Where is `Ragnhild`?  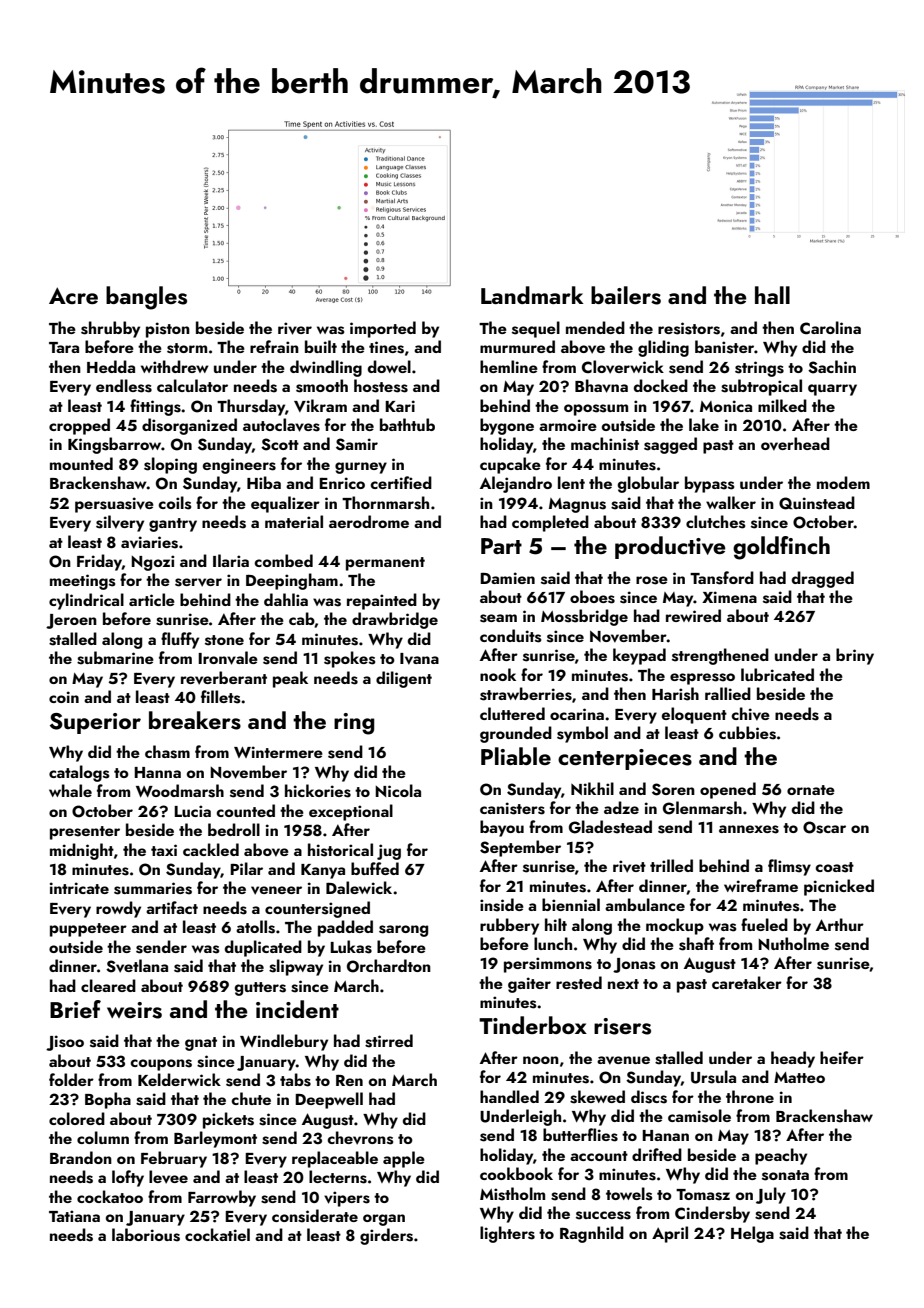 Ragnhild is located at coordinates (592, 1234).
